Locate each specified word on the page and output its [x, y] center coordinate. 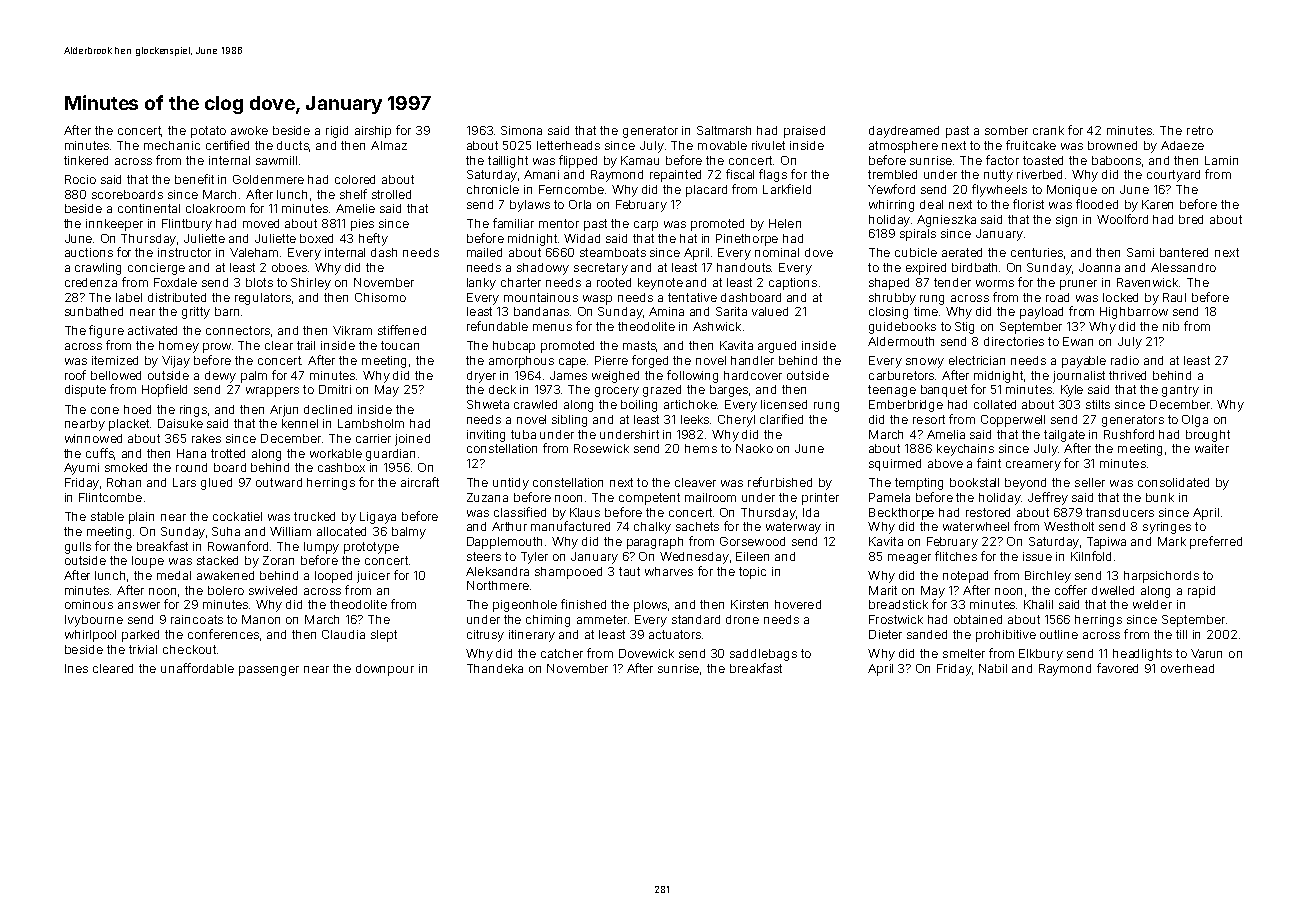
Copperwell [1013, 421]
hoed [137, 409]
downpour [385, 670]
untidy [511, 484]
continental [149, 208]
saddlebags [763, 655]
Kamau [640, 160]
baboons [1116, 160]
